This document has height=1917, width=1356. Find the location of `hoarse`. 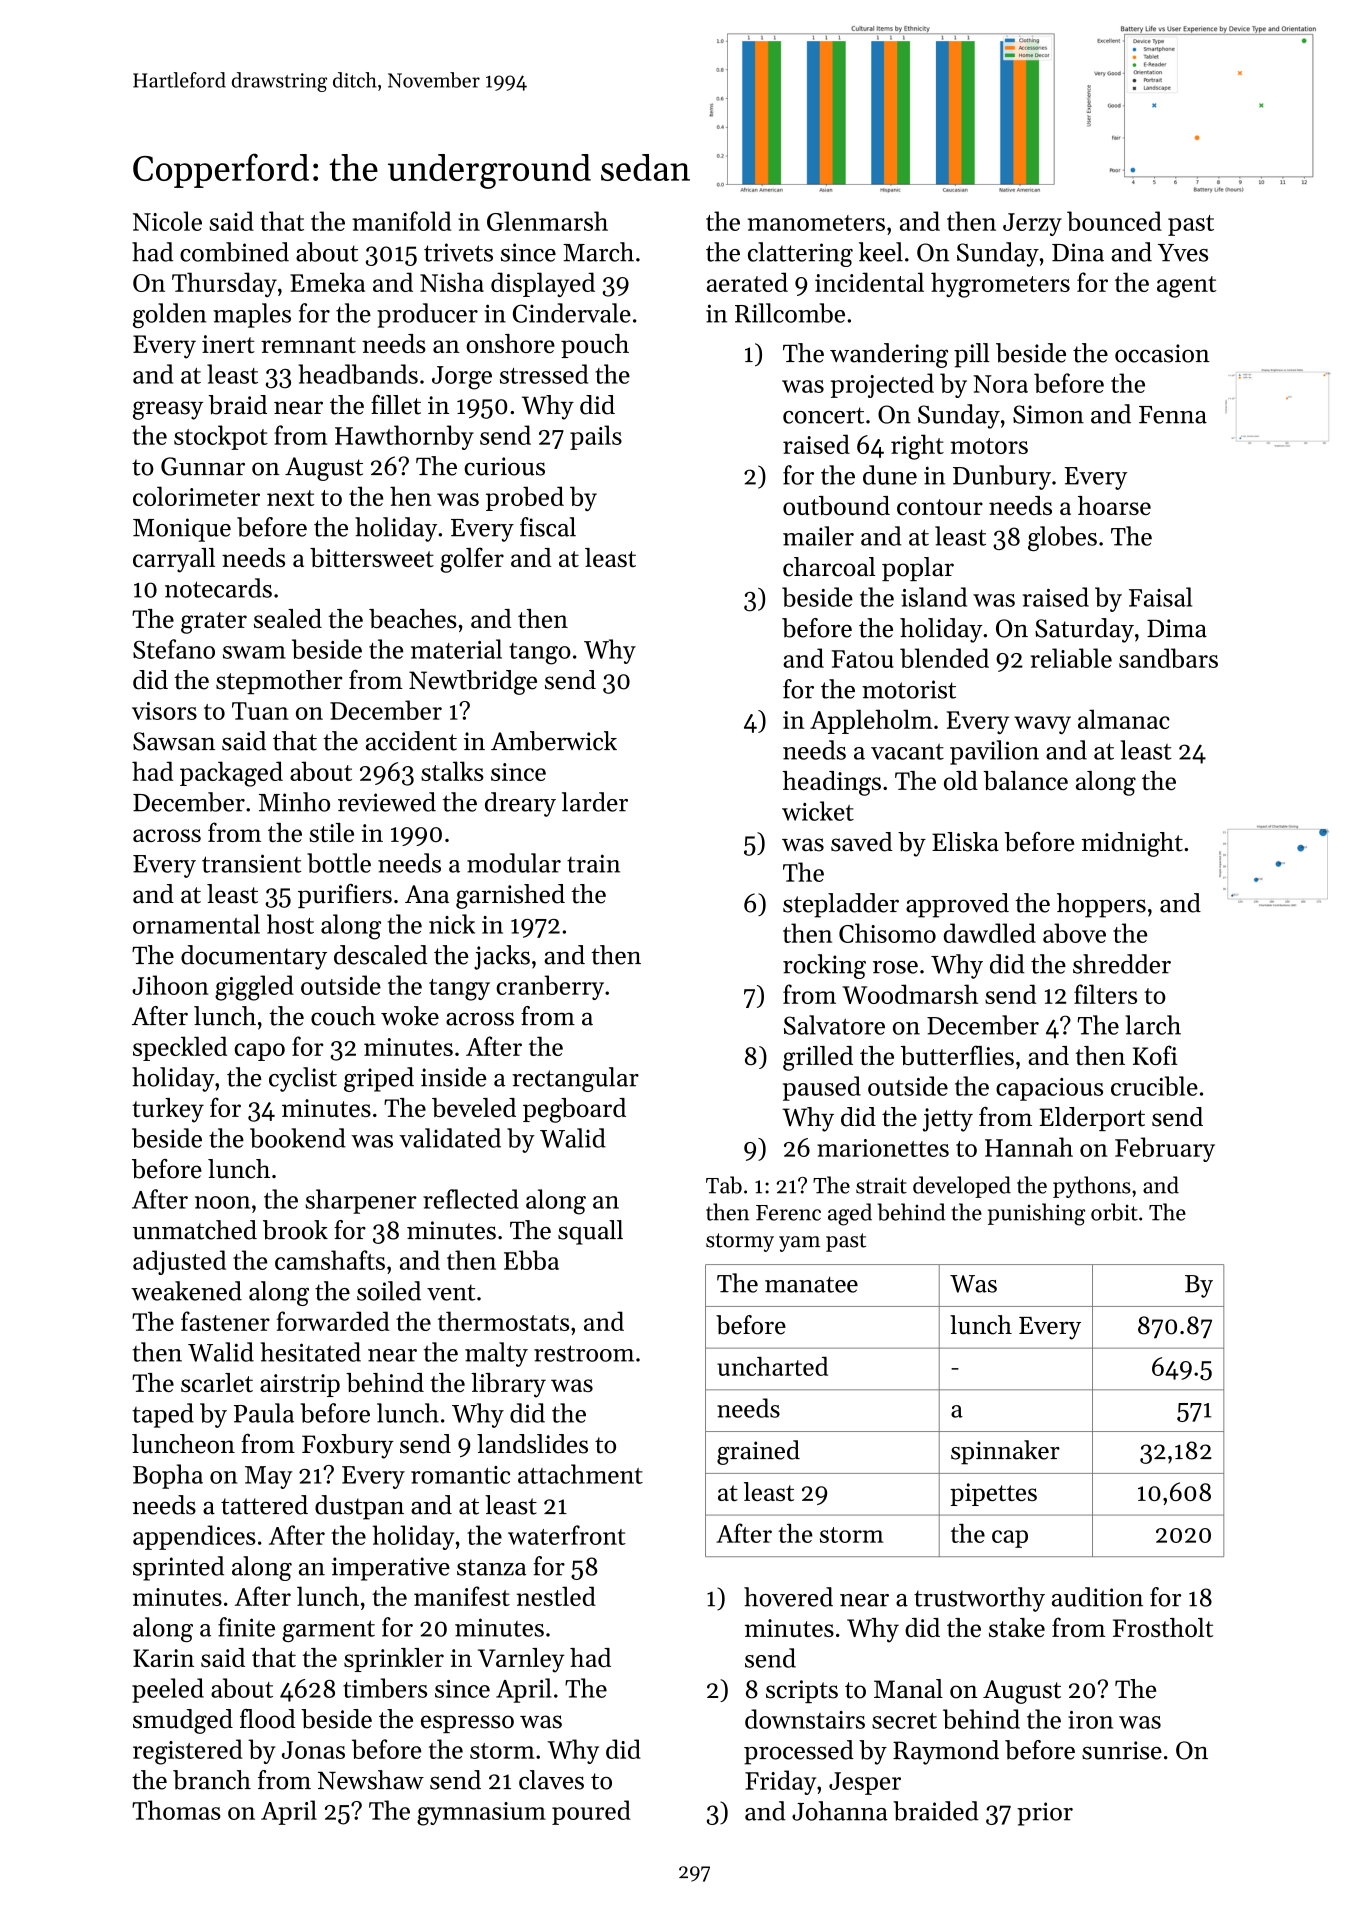

hoarse is located at coordinates (1114, 505).
